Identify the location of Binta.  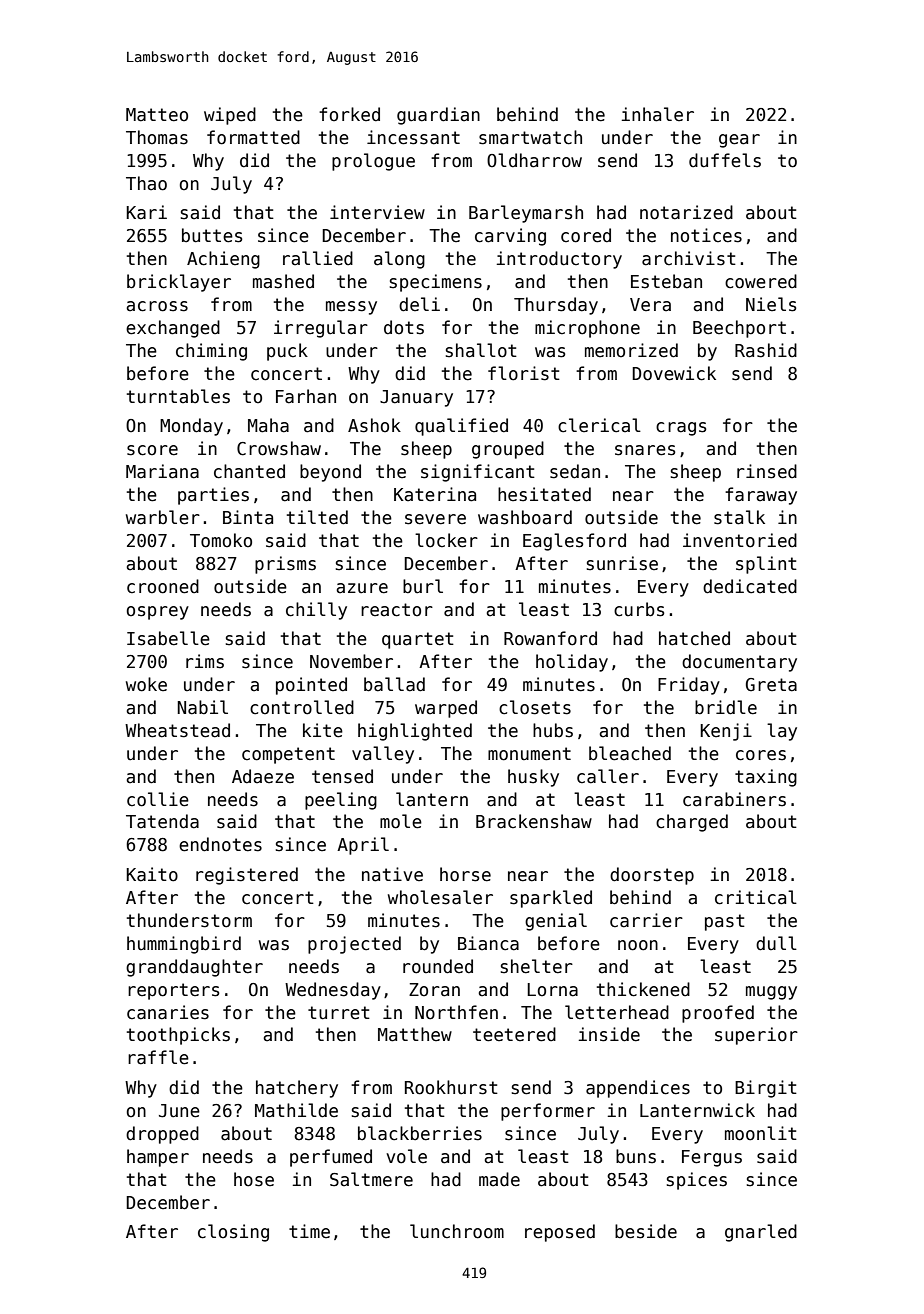
(248, 517).
